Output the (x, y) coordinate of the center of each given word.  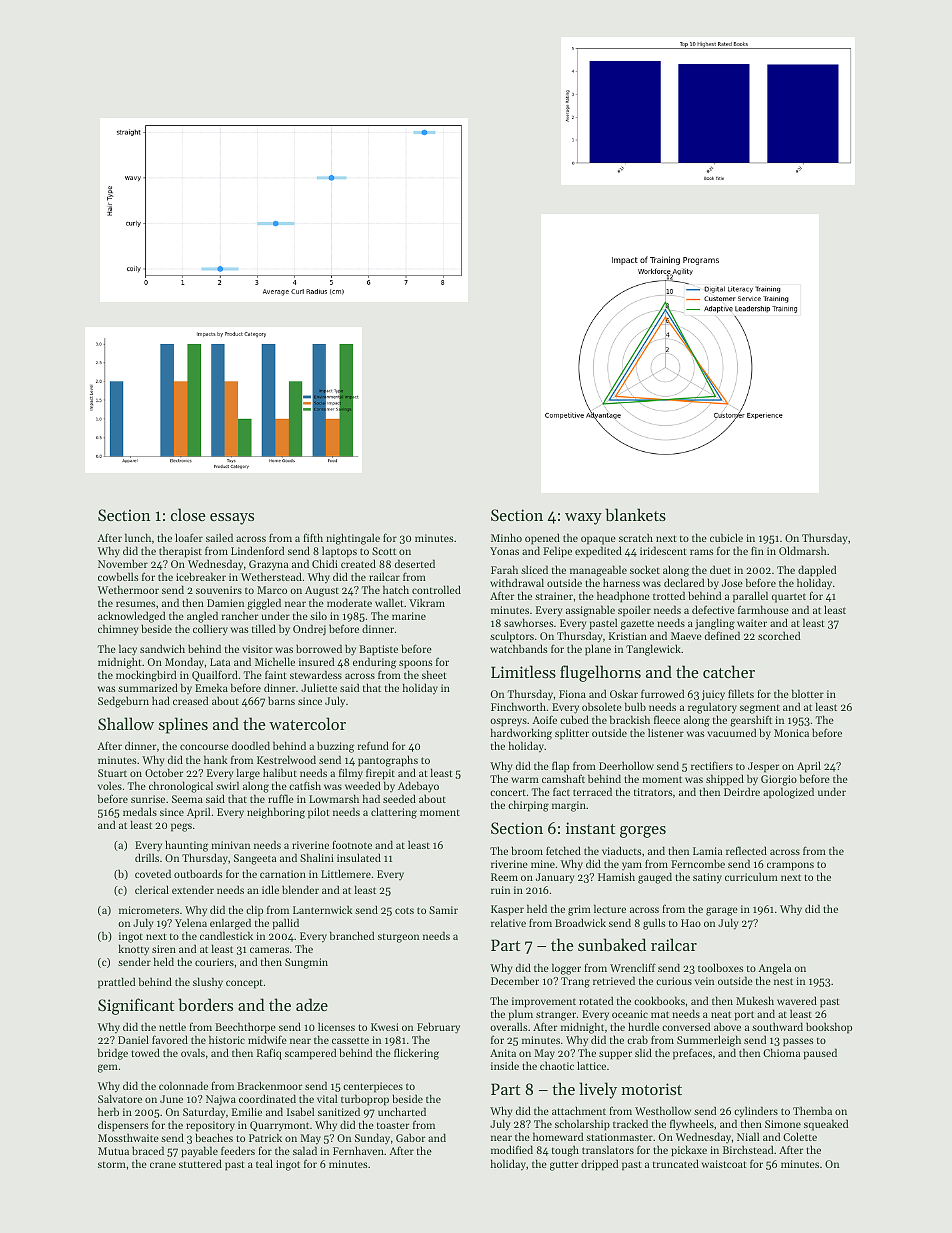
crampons (790, 866)
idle (270, 889)
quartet (789, 598)
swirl (227, 785)
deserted (415, 563)
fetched (563, 850)
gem (108, 1068)
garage (722, 911)
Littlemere (346, 873)
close (188, 514)
